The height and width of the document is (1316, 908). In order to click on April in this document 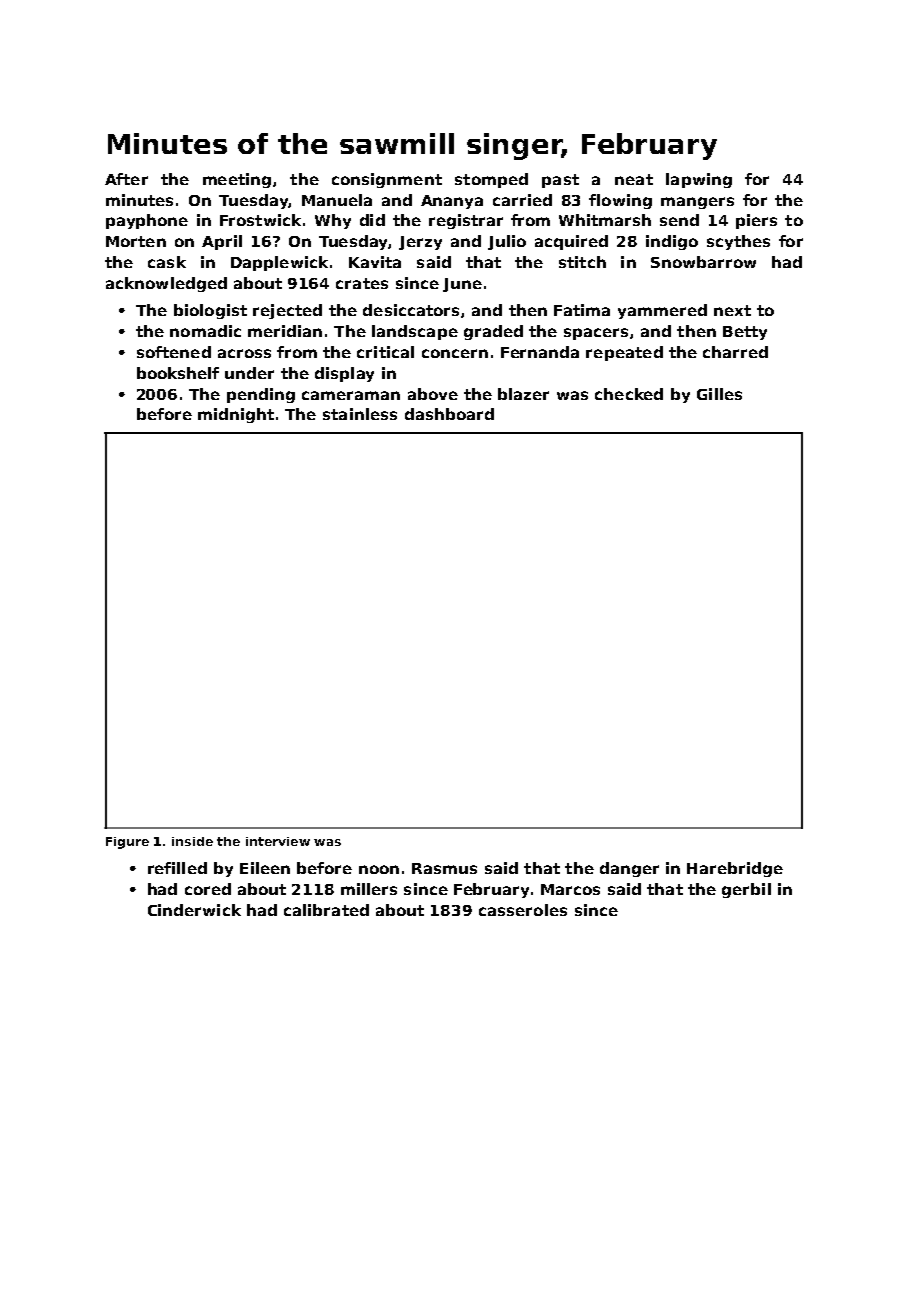, I will do `click(222, 242)`.
